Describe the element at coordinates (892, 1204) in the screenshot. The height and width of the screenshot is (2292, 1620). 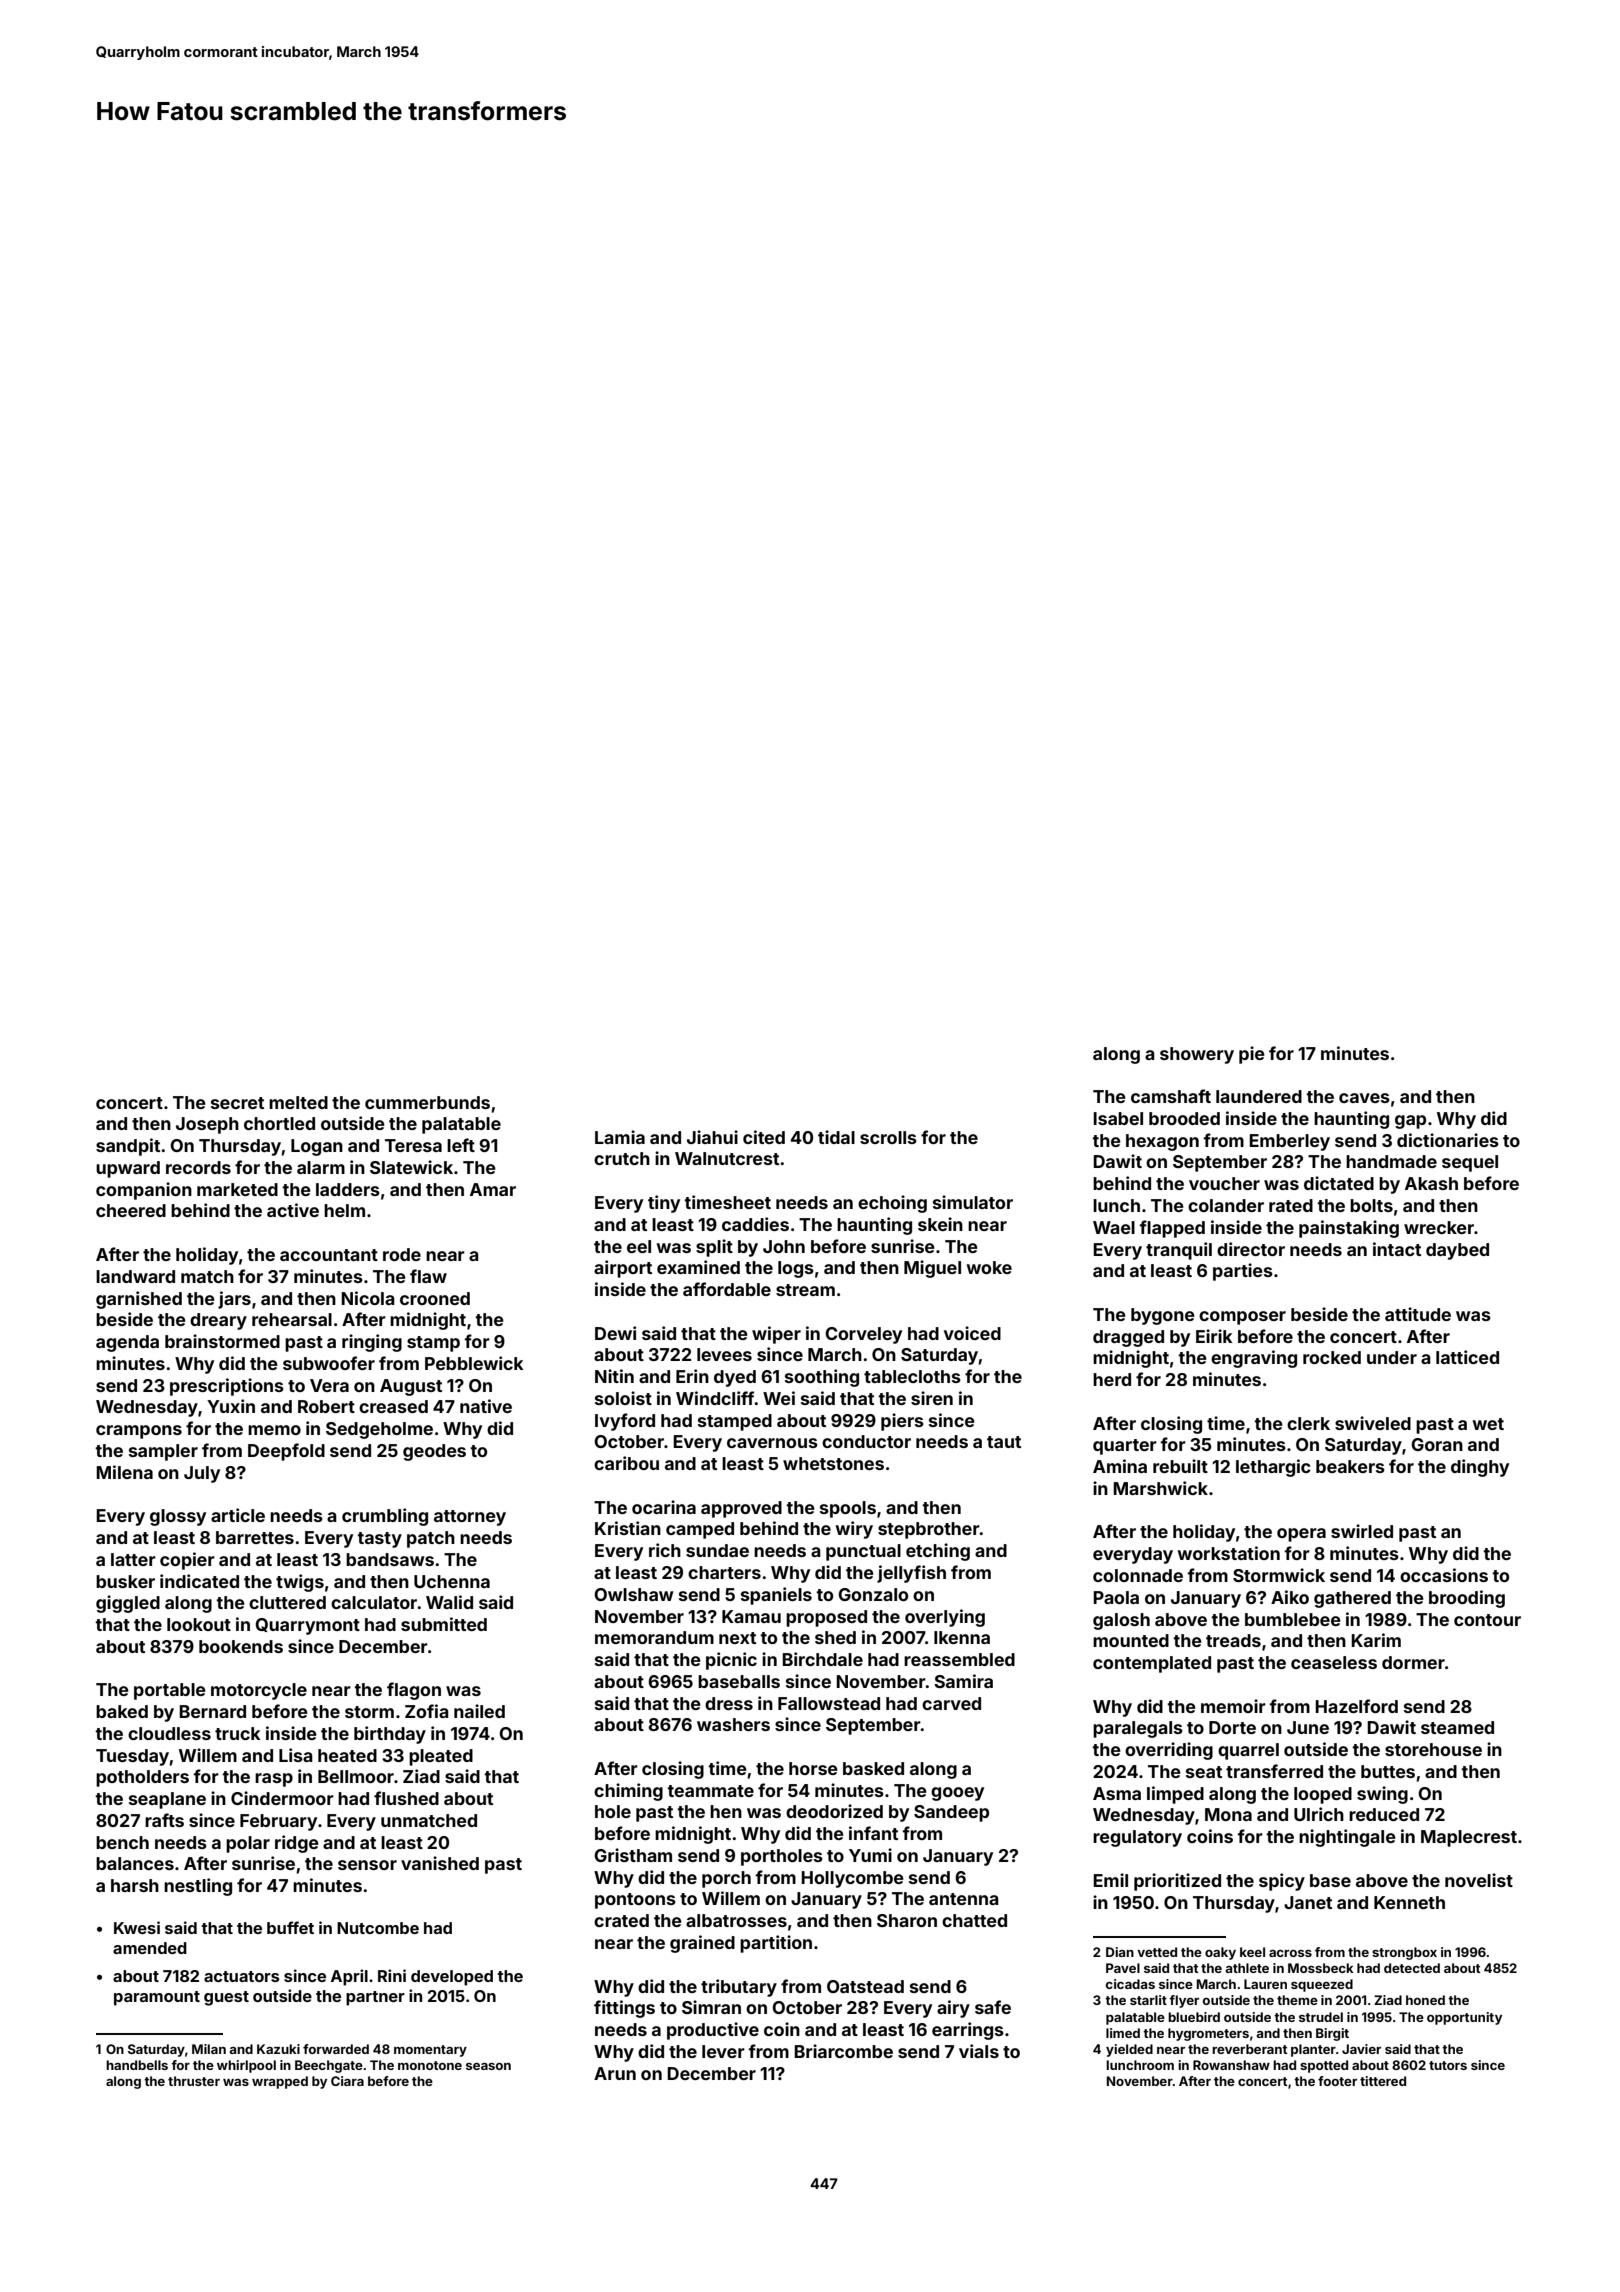
I see `echoing` at that location.
